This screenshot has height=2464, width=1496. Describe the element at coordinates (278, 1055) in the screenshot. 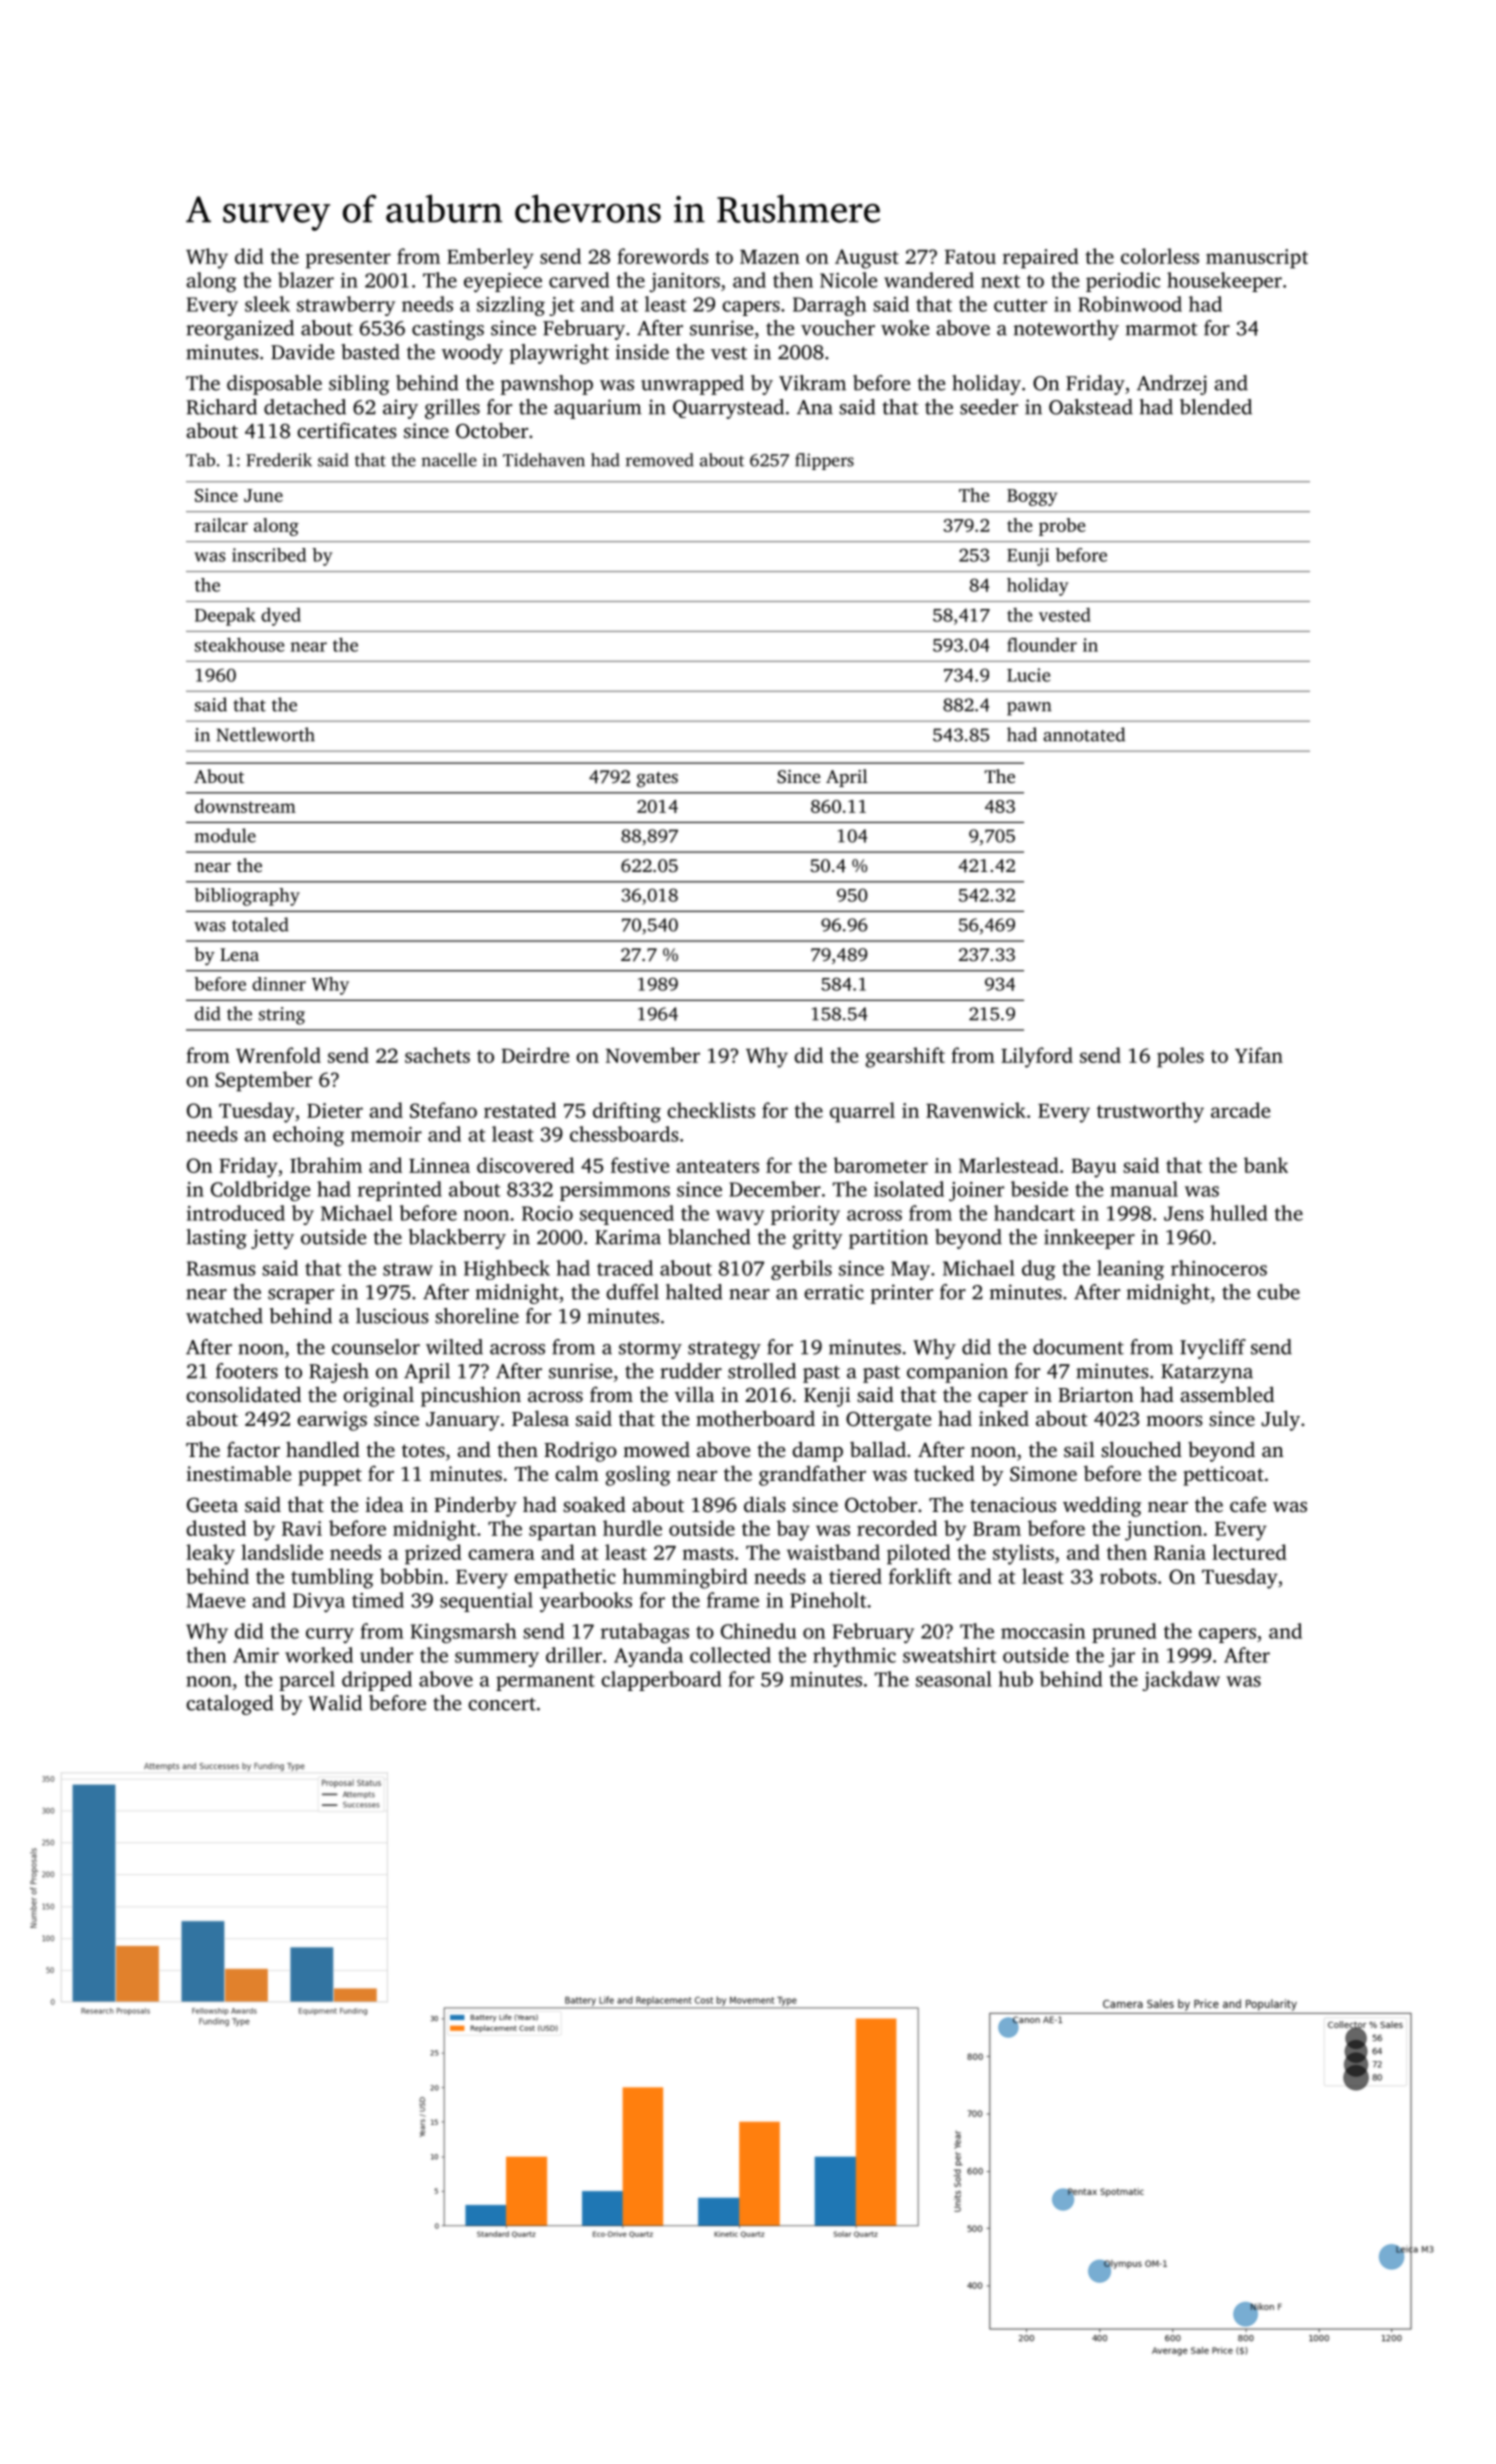

I see `Wrenfold` at that location.
